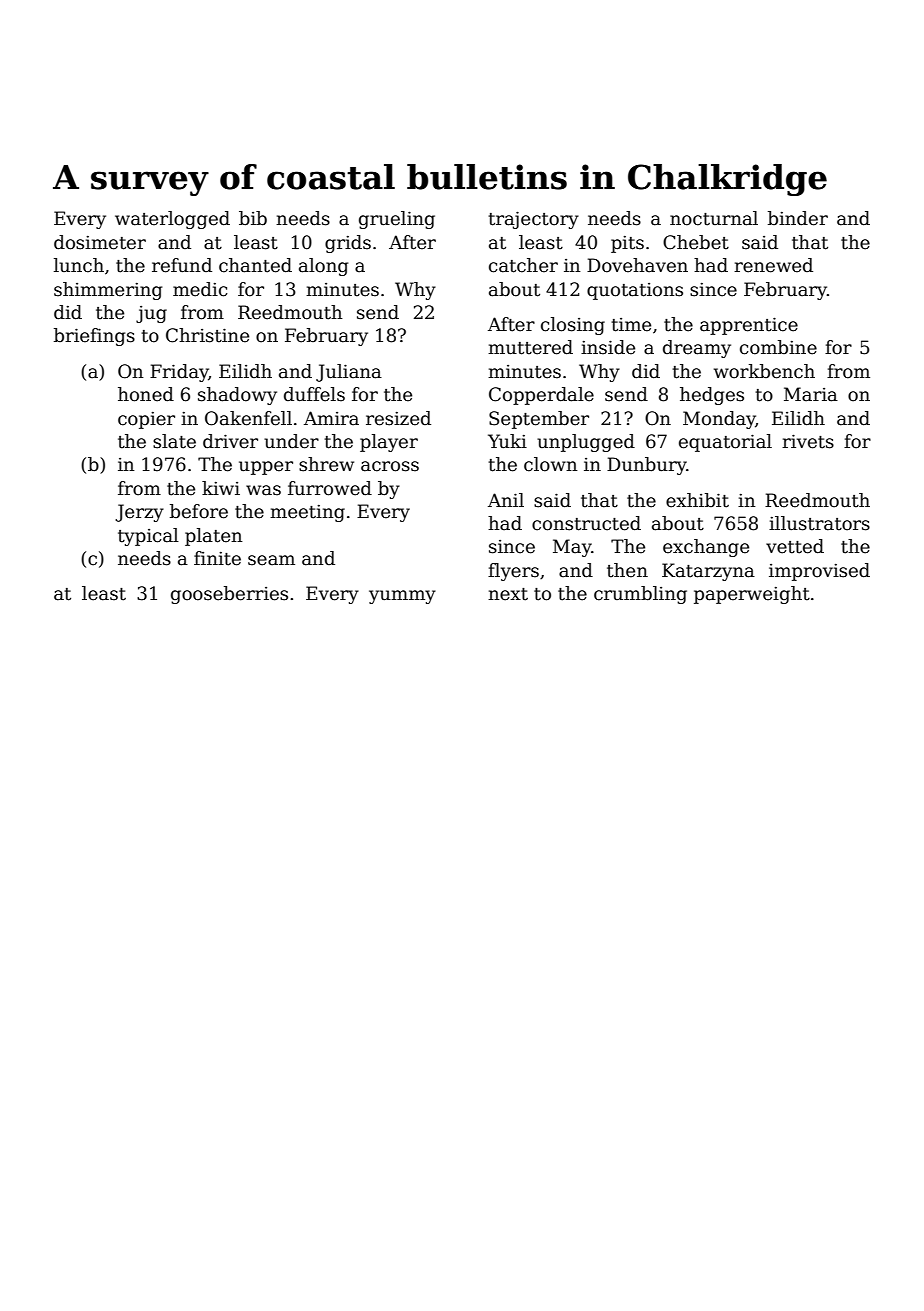 The height and width of the screenshot is (1311, 924). I want to click on furrowed, so click(330, 488).
